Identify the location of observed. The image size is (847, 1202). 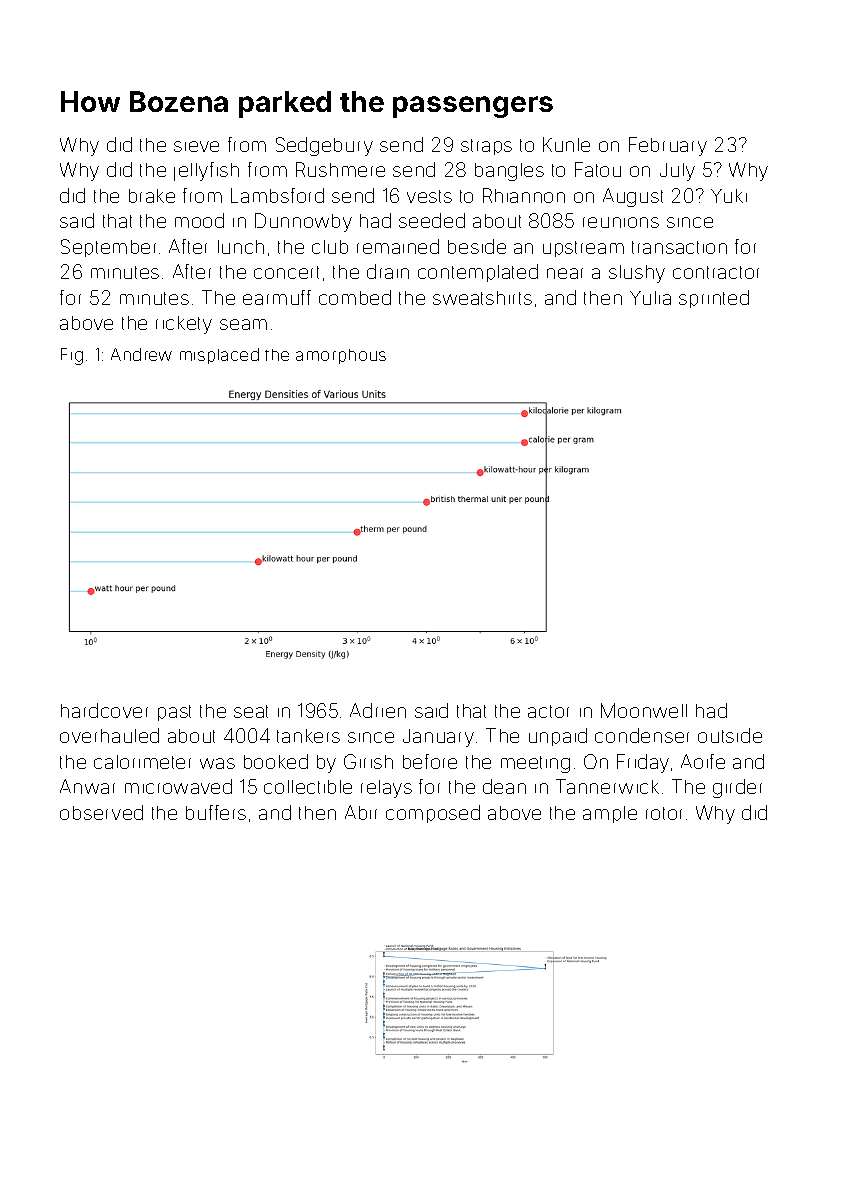
(101, 812).
